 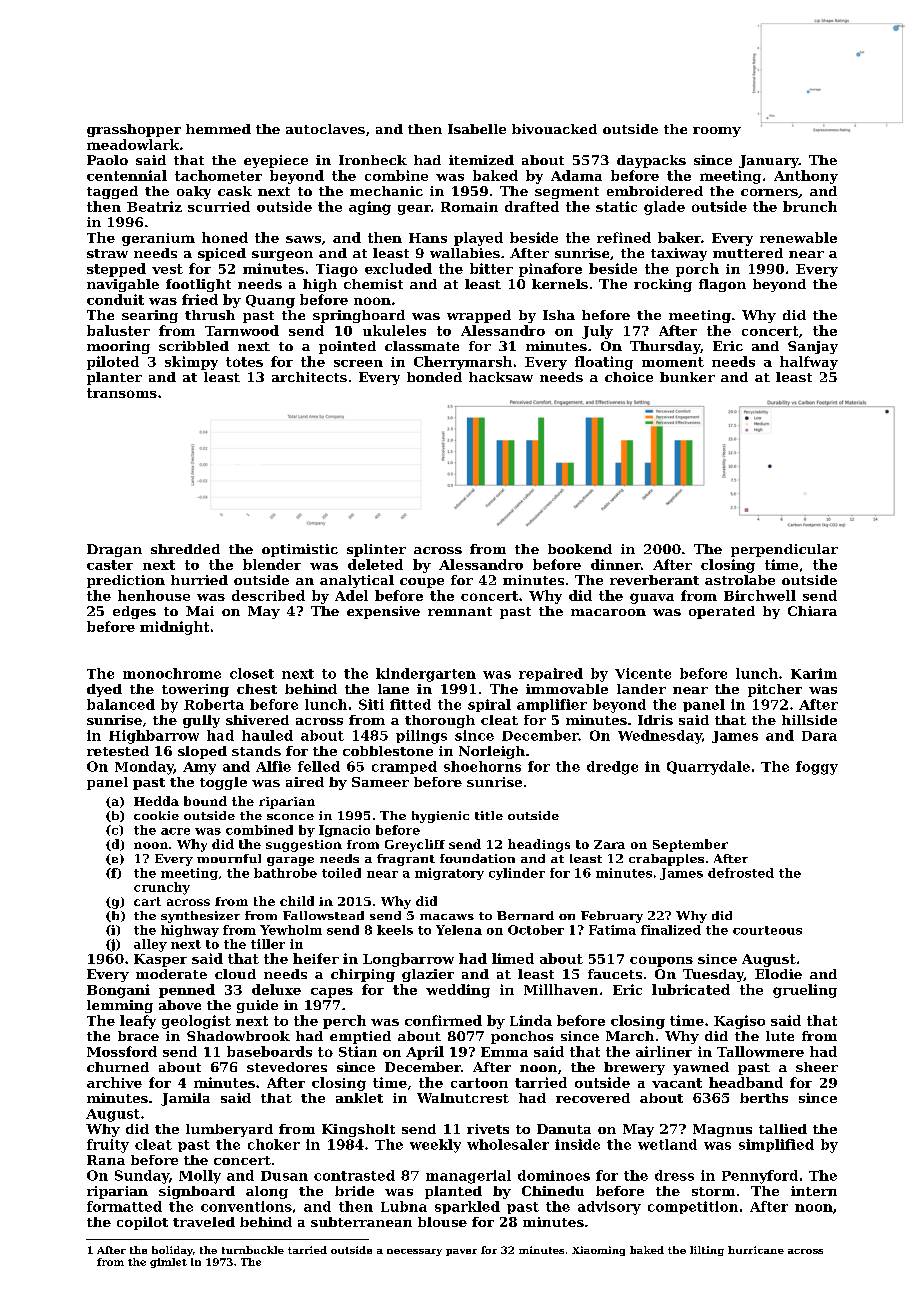 What do you see at coordinates (489, 705) in the screenshot?
I see `spiral` at bounding box center [489, 705].
